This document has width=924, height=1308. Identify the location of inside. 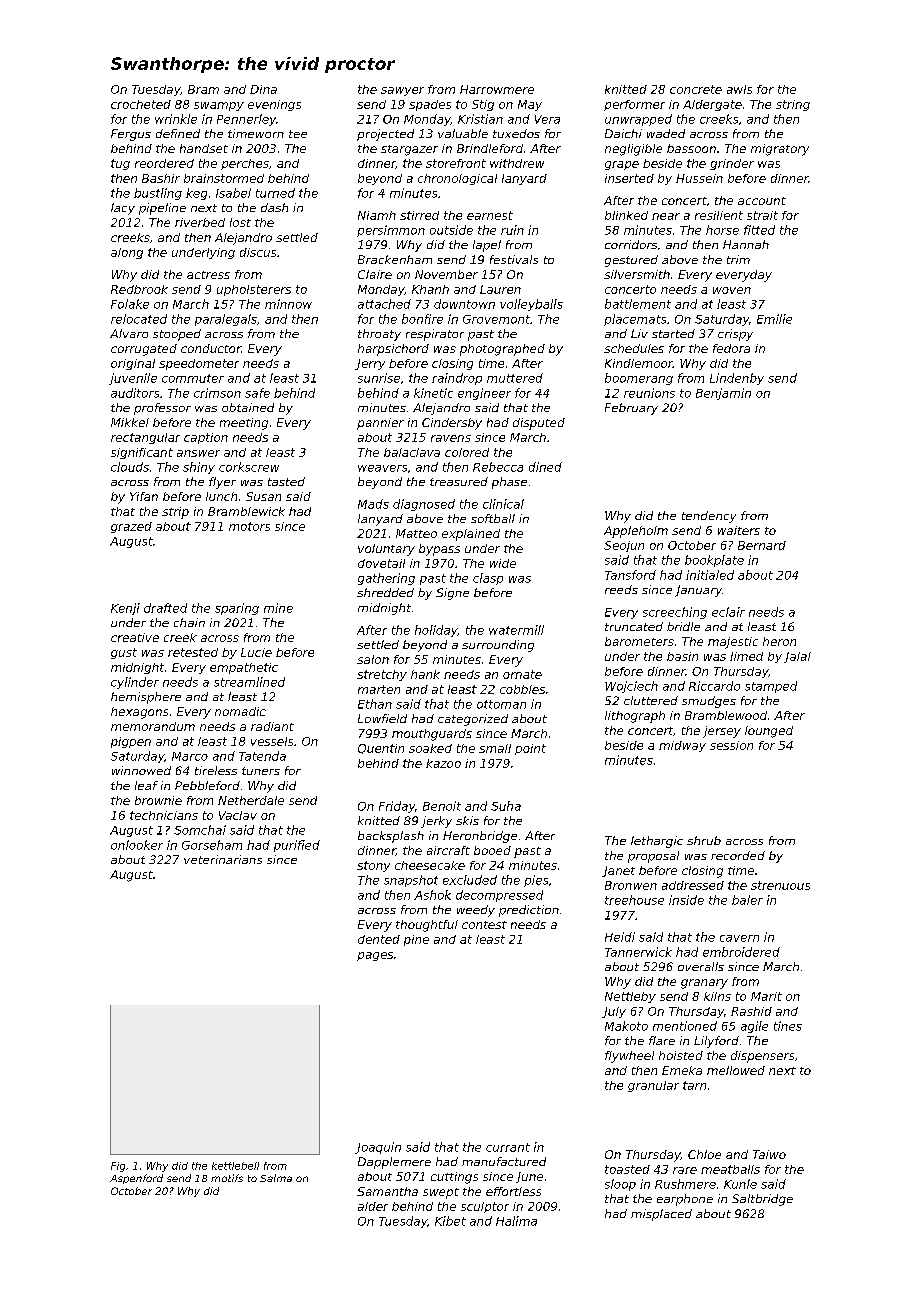
(686, 900).
